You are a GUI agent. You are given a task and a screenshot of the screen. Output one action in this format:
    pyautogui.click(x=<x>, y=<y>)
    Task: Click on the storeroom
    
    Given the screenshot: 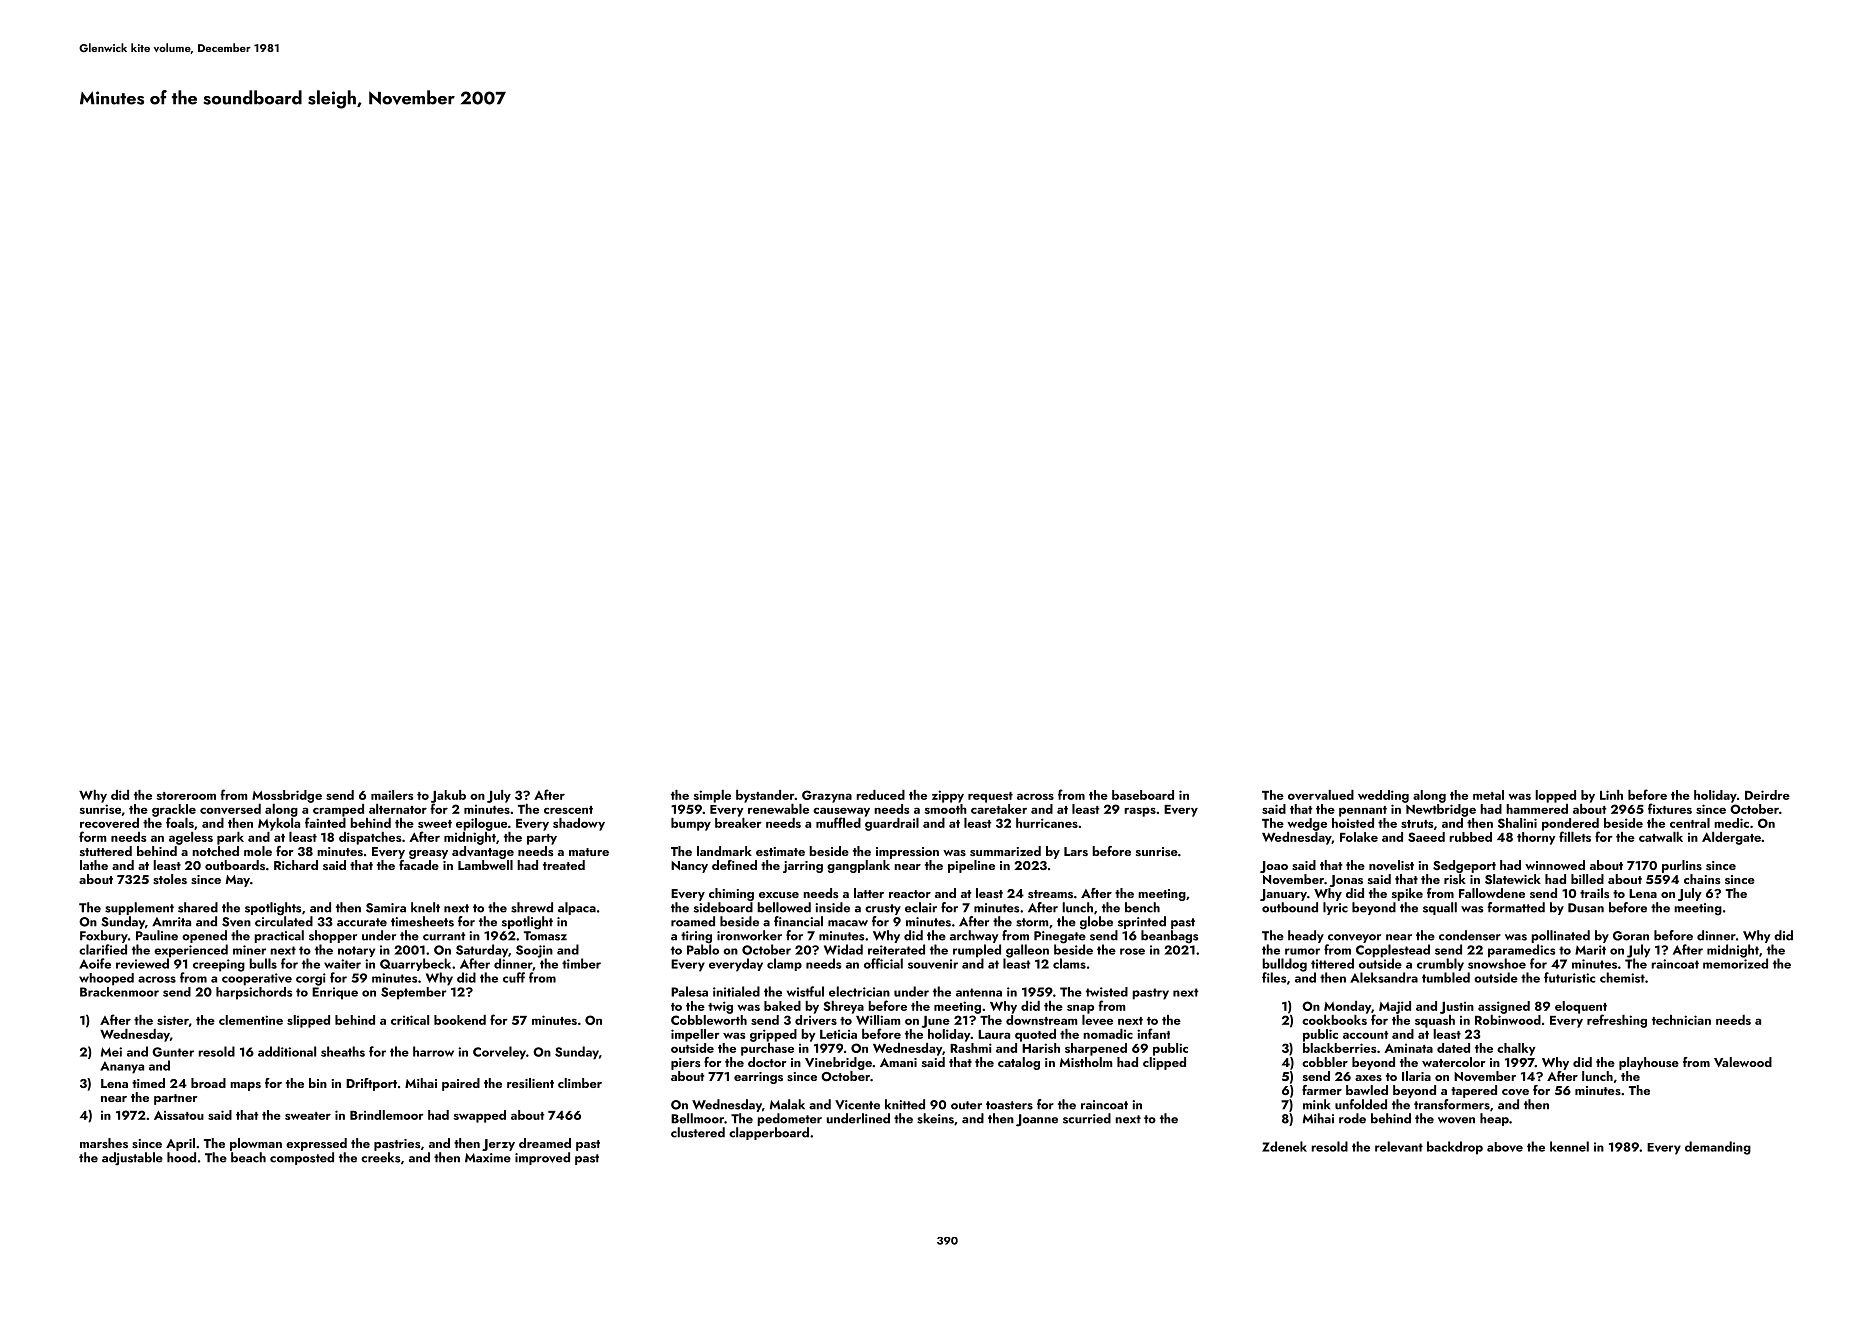 What is the action you would take?
    pyautogui.click(x=186, y=796)
